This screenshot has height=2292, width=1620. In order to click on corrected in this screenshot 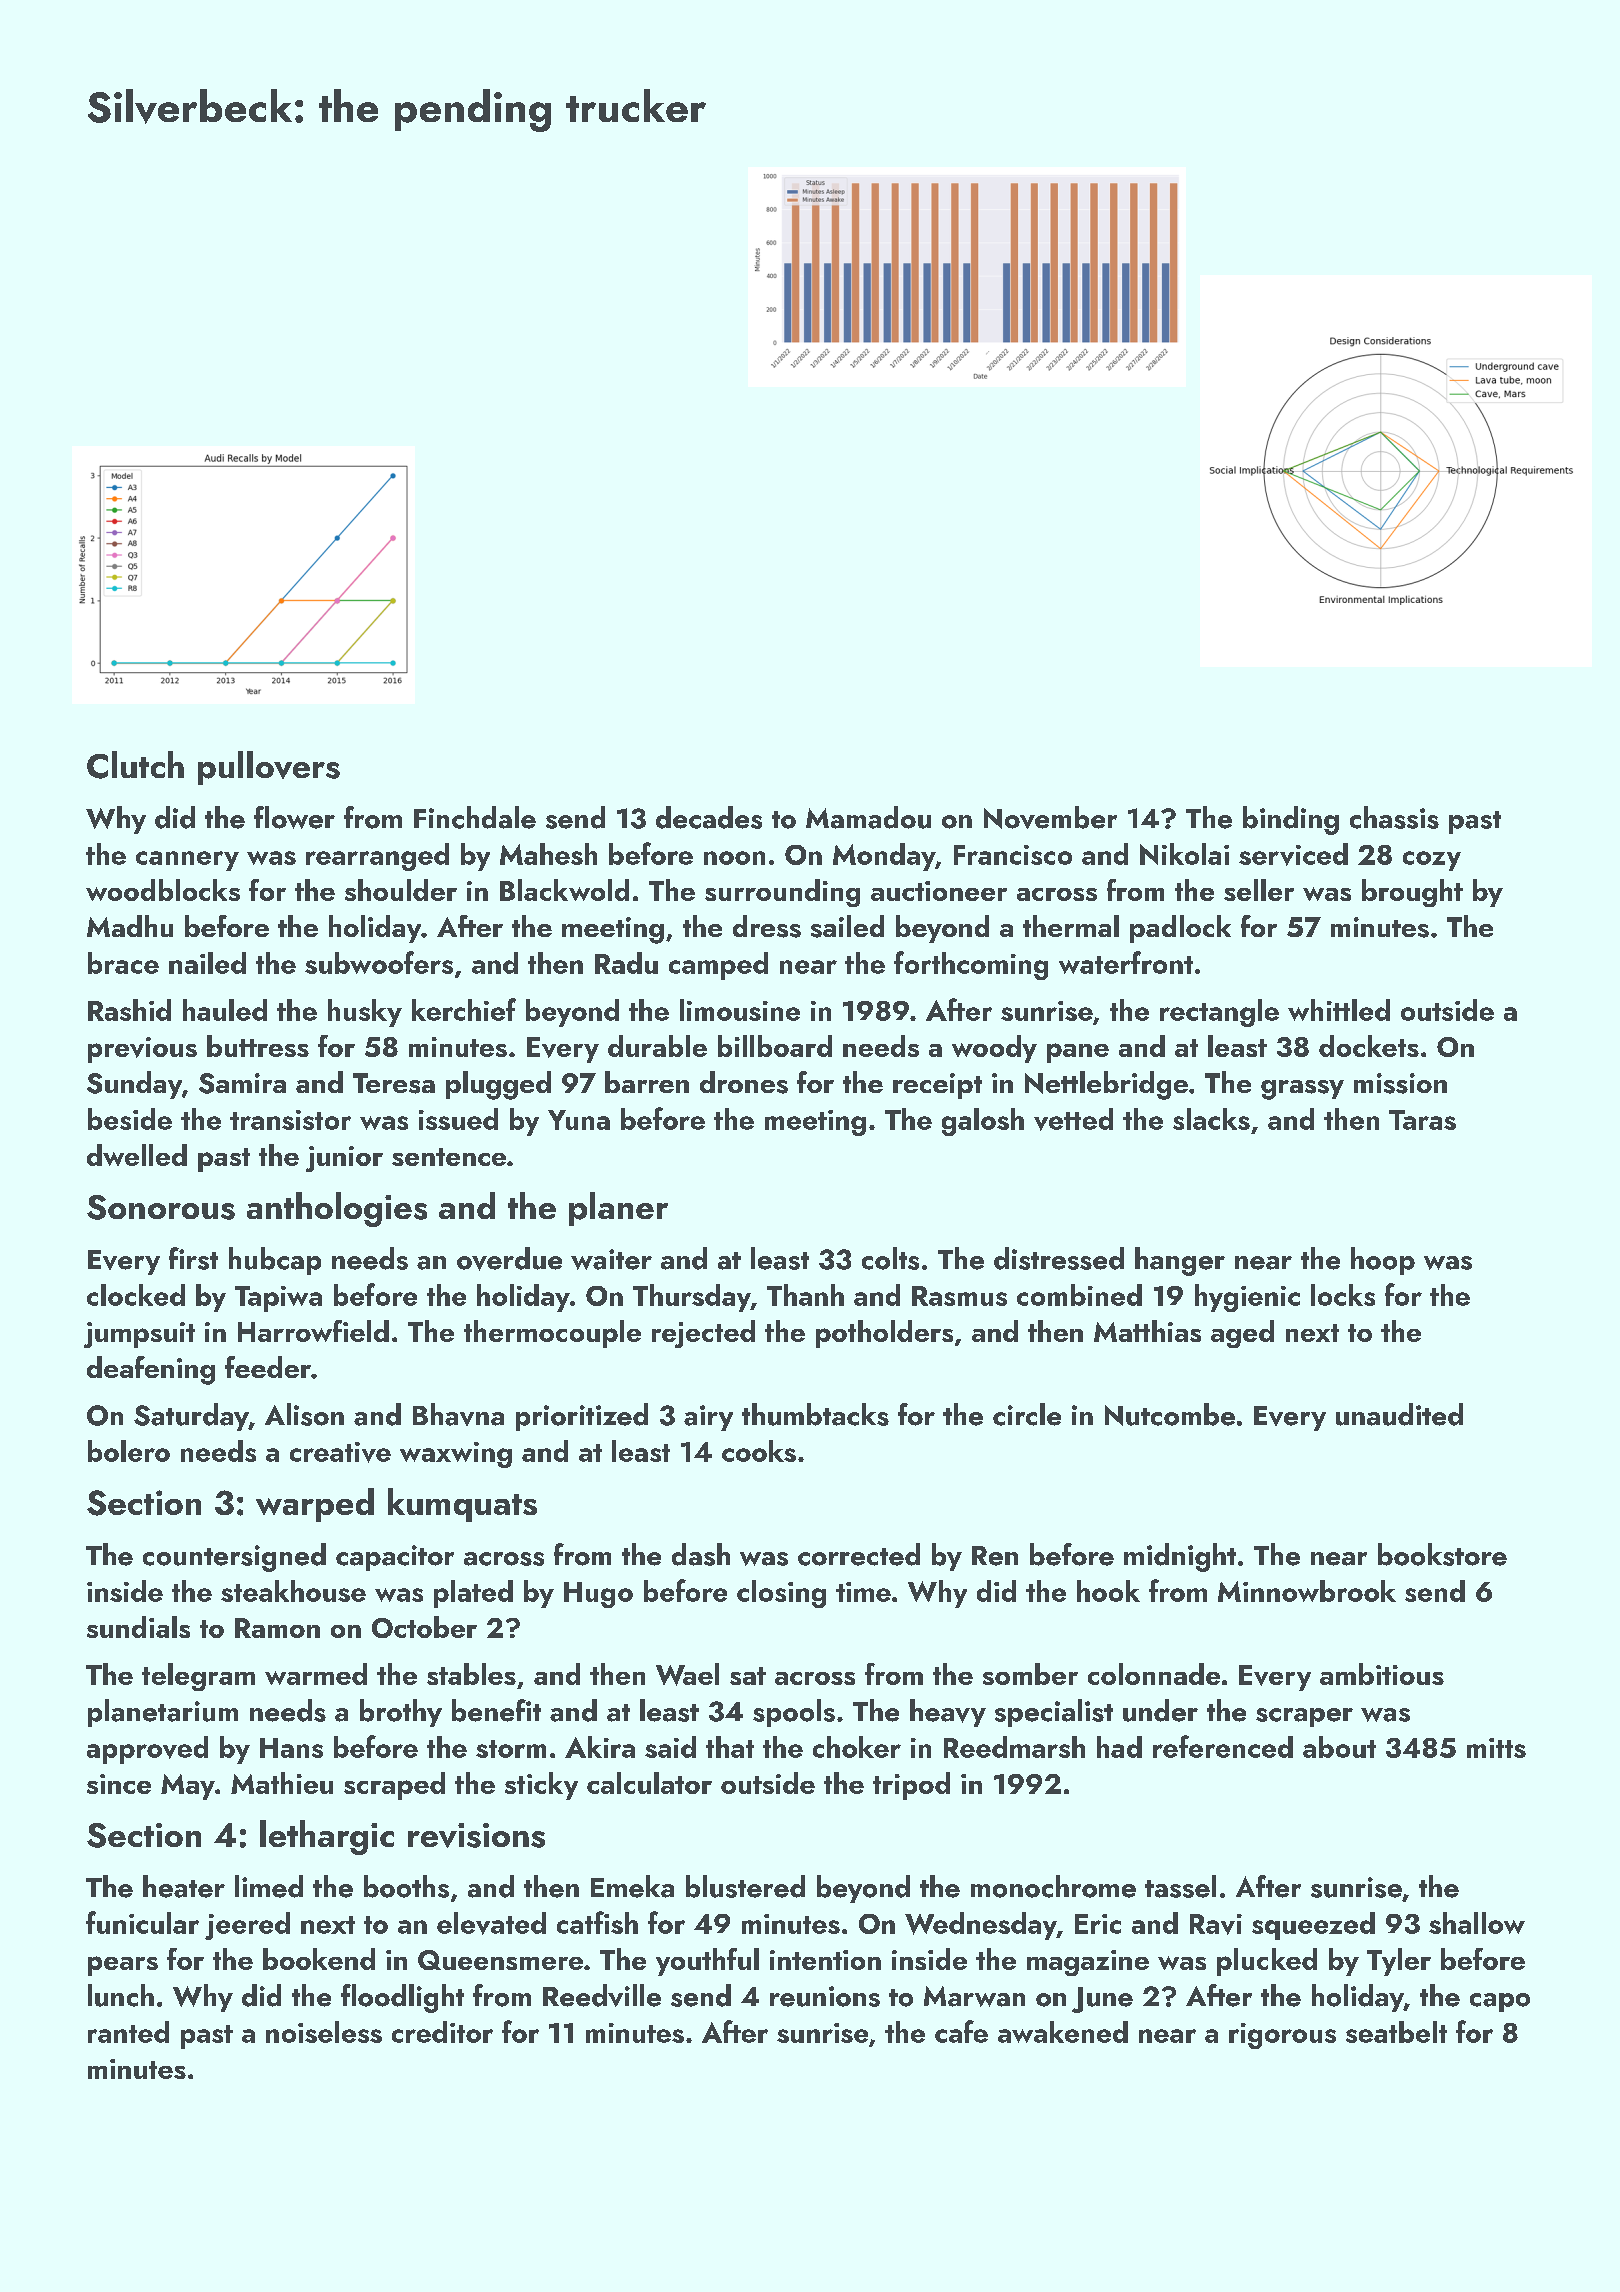, I will do `click(859, 1554)`.
